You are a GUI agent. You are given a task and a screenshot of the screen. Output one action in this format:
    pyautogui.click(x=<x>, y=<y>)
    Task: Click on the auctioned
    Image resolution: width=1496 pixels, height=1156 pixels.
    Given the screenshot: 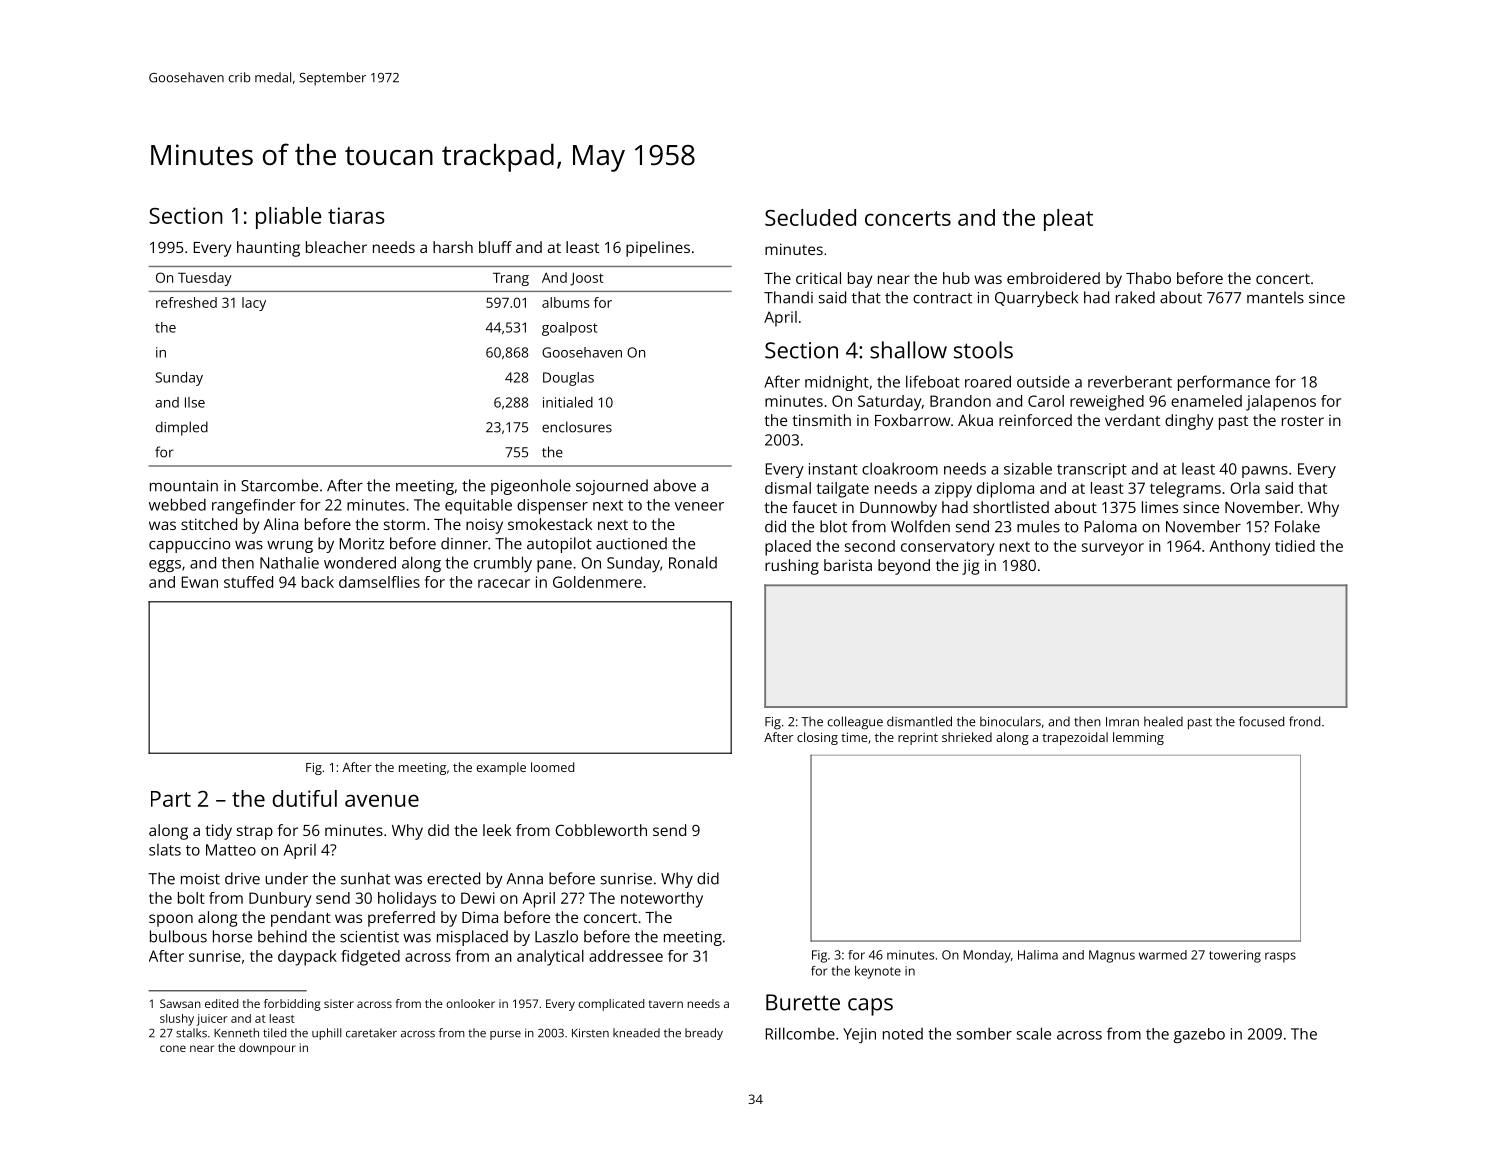 What is the action you would take?
    pyautogui.click(x=631, y=543)
